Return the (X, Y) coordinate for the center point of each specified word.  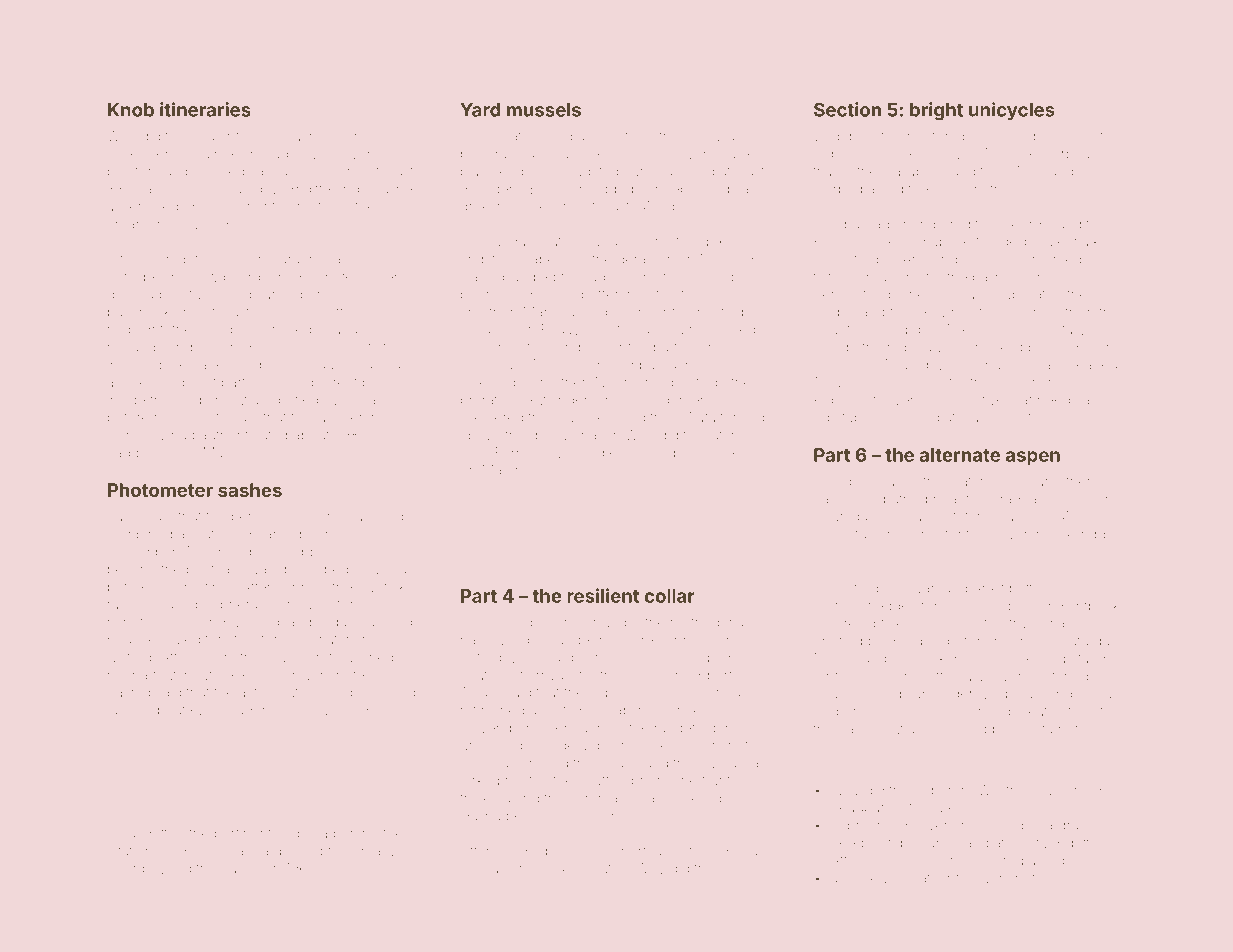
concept (665, 191)
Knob (131, 110)
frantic (721, 780)
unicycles (1012, 111)
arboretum (180, 294)
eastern (744, 154)
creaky (374, 853)
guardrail (1056, 827)
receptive (874, 624)
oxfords (1025, 224)
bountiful (841, 534)
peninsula (263, 517)
